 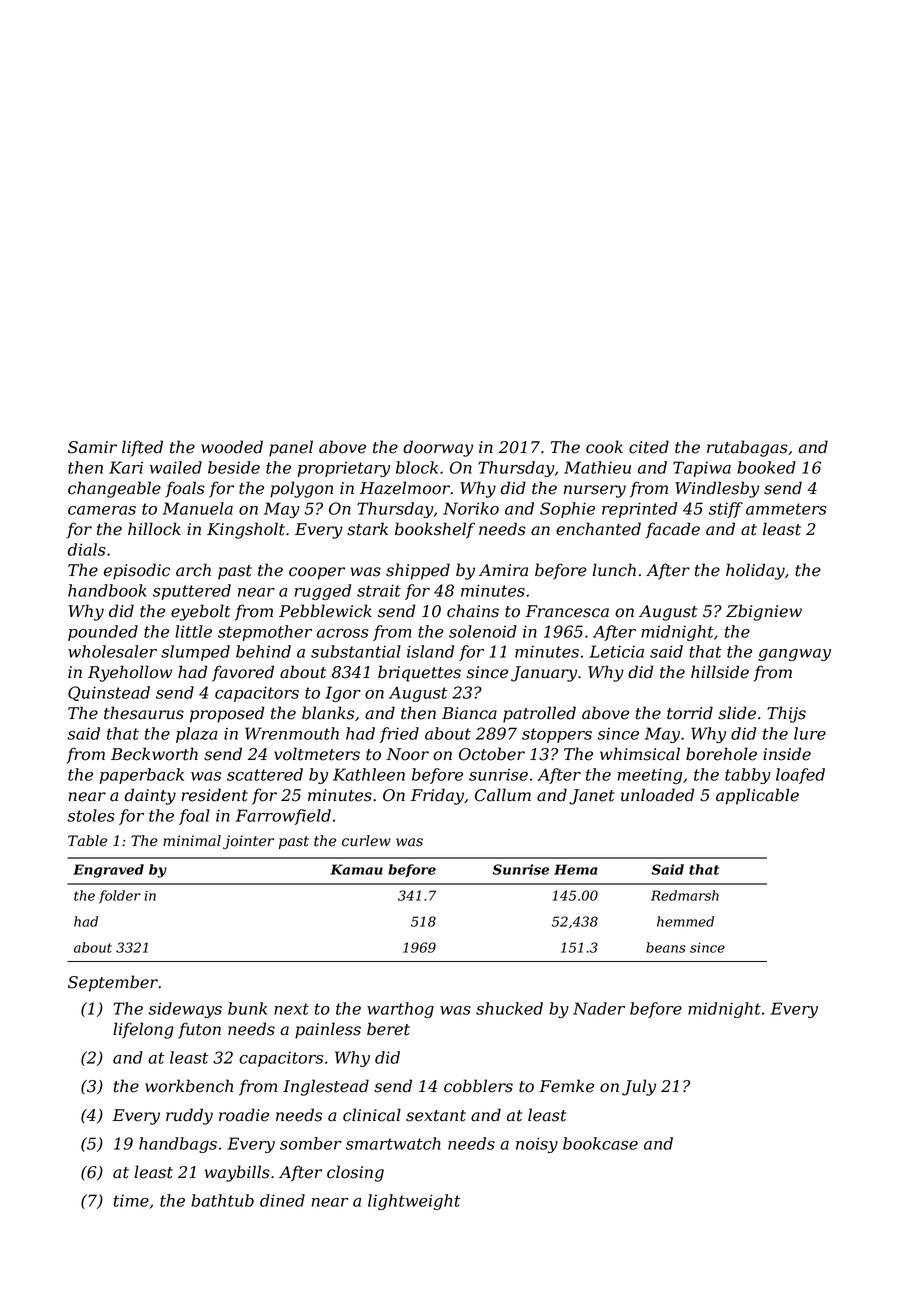 What do you see at coordinates (509, 1008) in the image?
I see `shucked` at bounding box center [509, 1008].
